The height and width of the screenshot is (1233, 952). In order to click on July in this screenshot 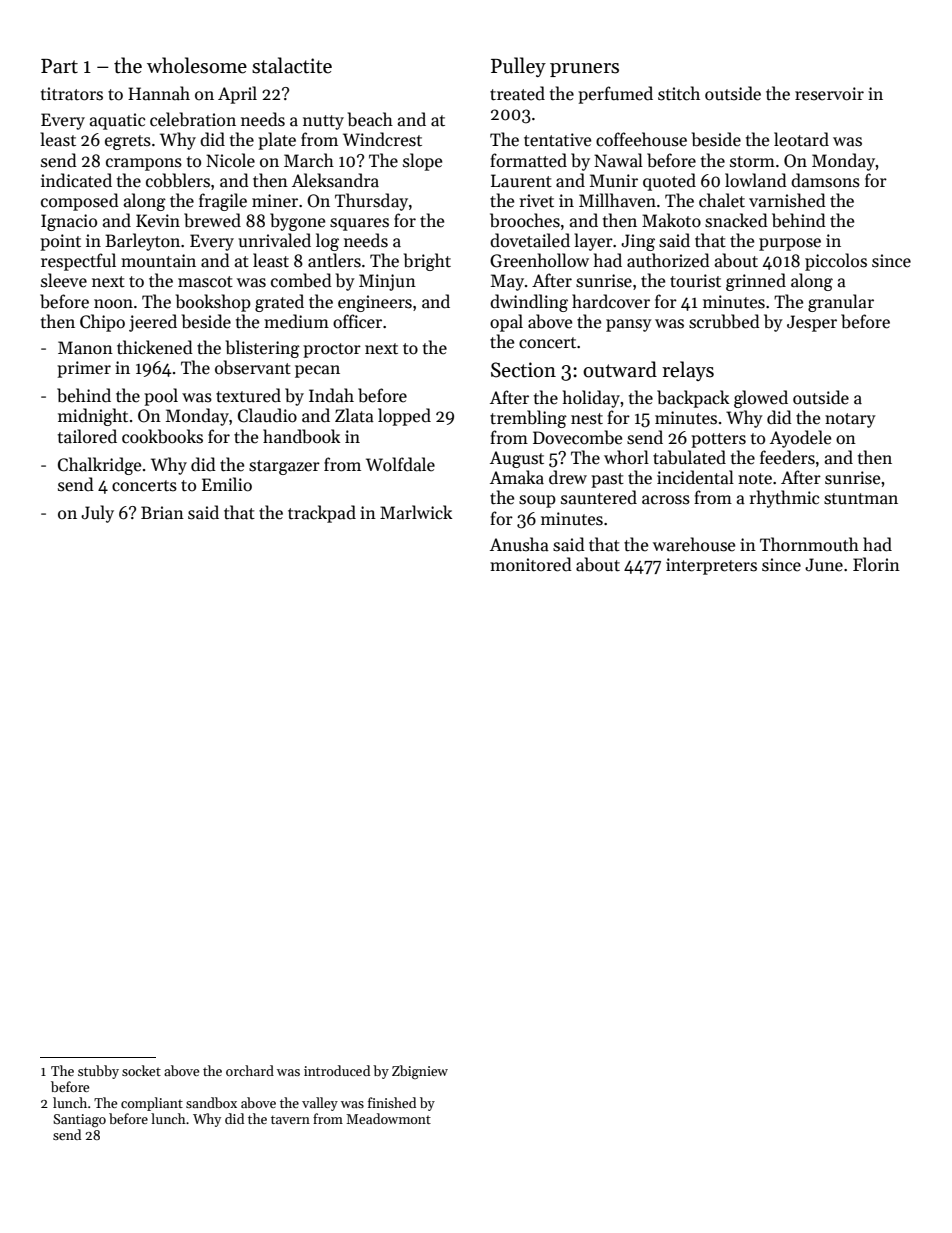, I will do `click(97, 514)`.
